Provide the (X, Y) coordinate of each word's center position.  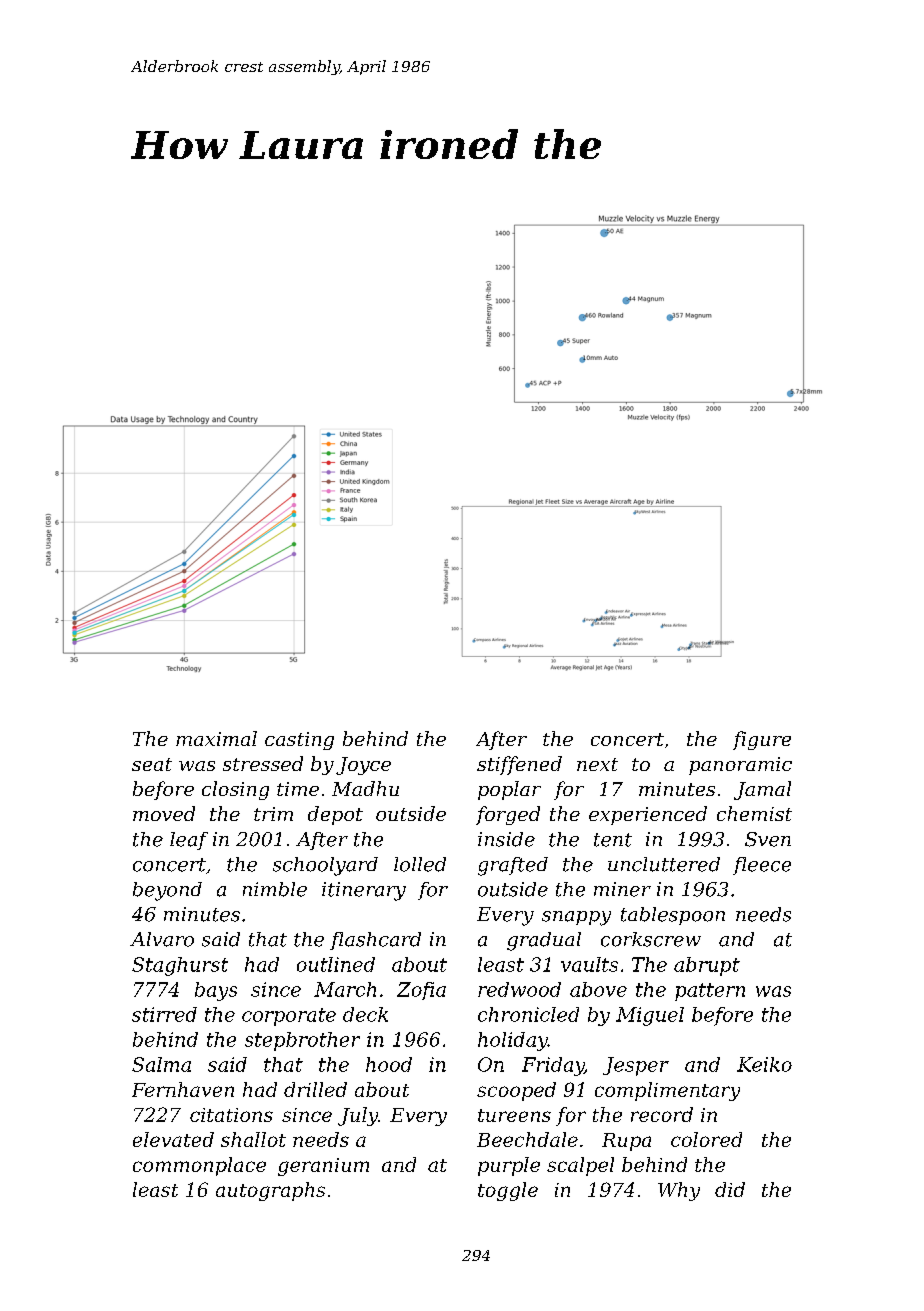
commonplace (199, 1166)
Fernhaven (183, 1089)
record (662, 1114)
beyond (167, 891)
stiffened (519, 765)
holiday (513, 1041)
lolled (420, 864)
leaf (189, 841)
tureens (514, 1115)
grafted (513, 866)
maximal (216, 738)
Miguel (650, 1016)
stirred (164, 1014)
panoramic (740, 766)
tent (613, 840)
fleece (762, 866)
